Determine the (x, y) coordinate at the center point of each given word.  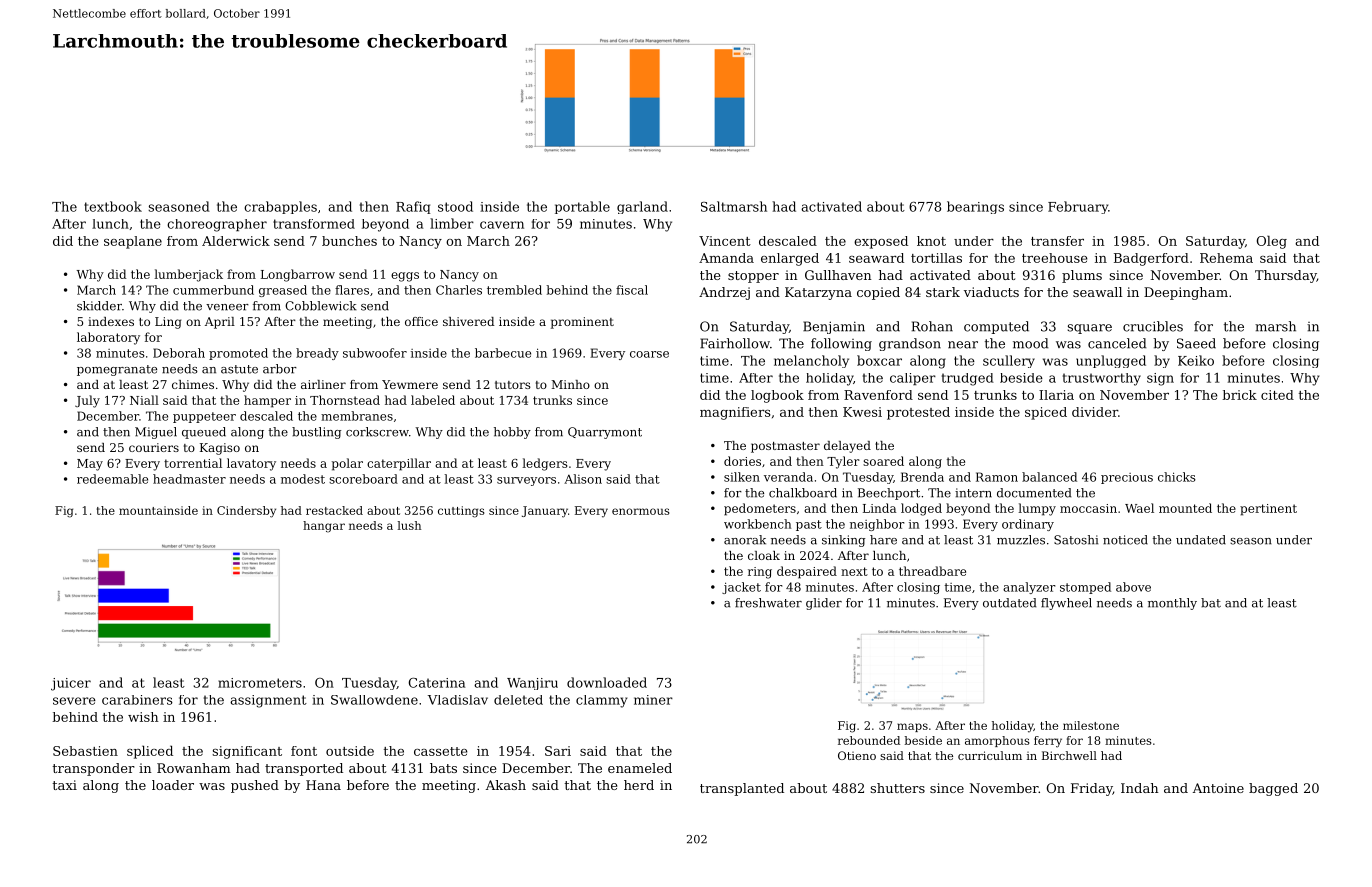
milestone (1091, 725)
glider (824, 604)
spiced (1046, 413)
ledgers (544, 464)
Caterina (437, 683)
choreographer (217, 225)
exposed (881, 242)
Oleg (1272, 242)
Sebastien (85, 751)
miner (653, 700)
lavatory (251, 464)
